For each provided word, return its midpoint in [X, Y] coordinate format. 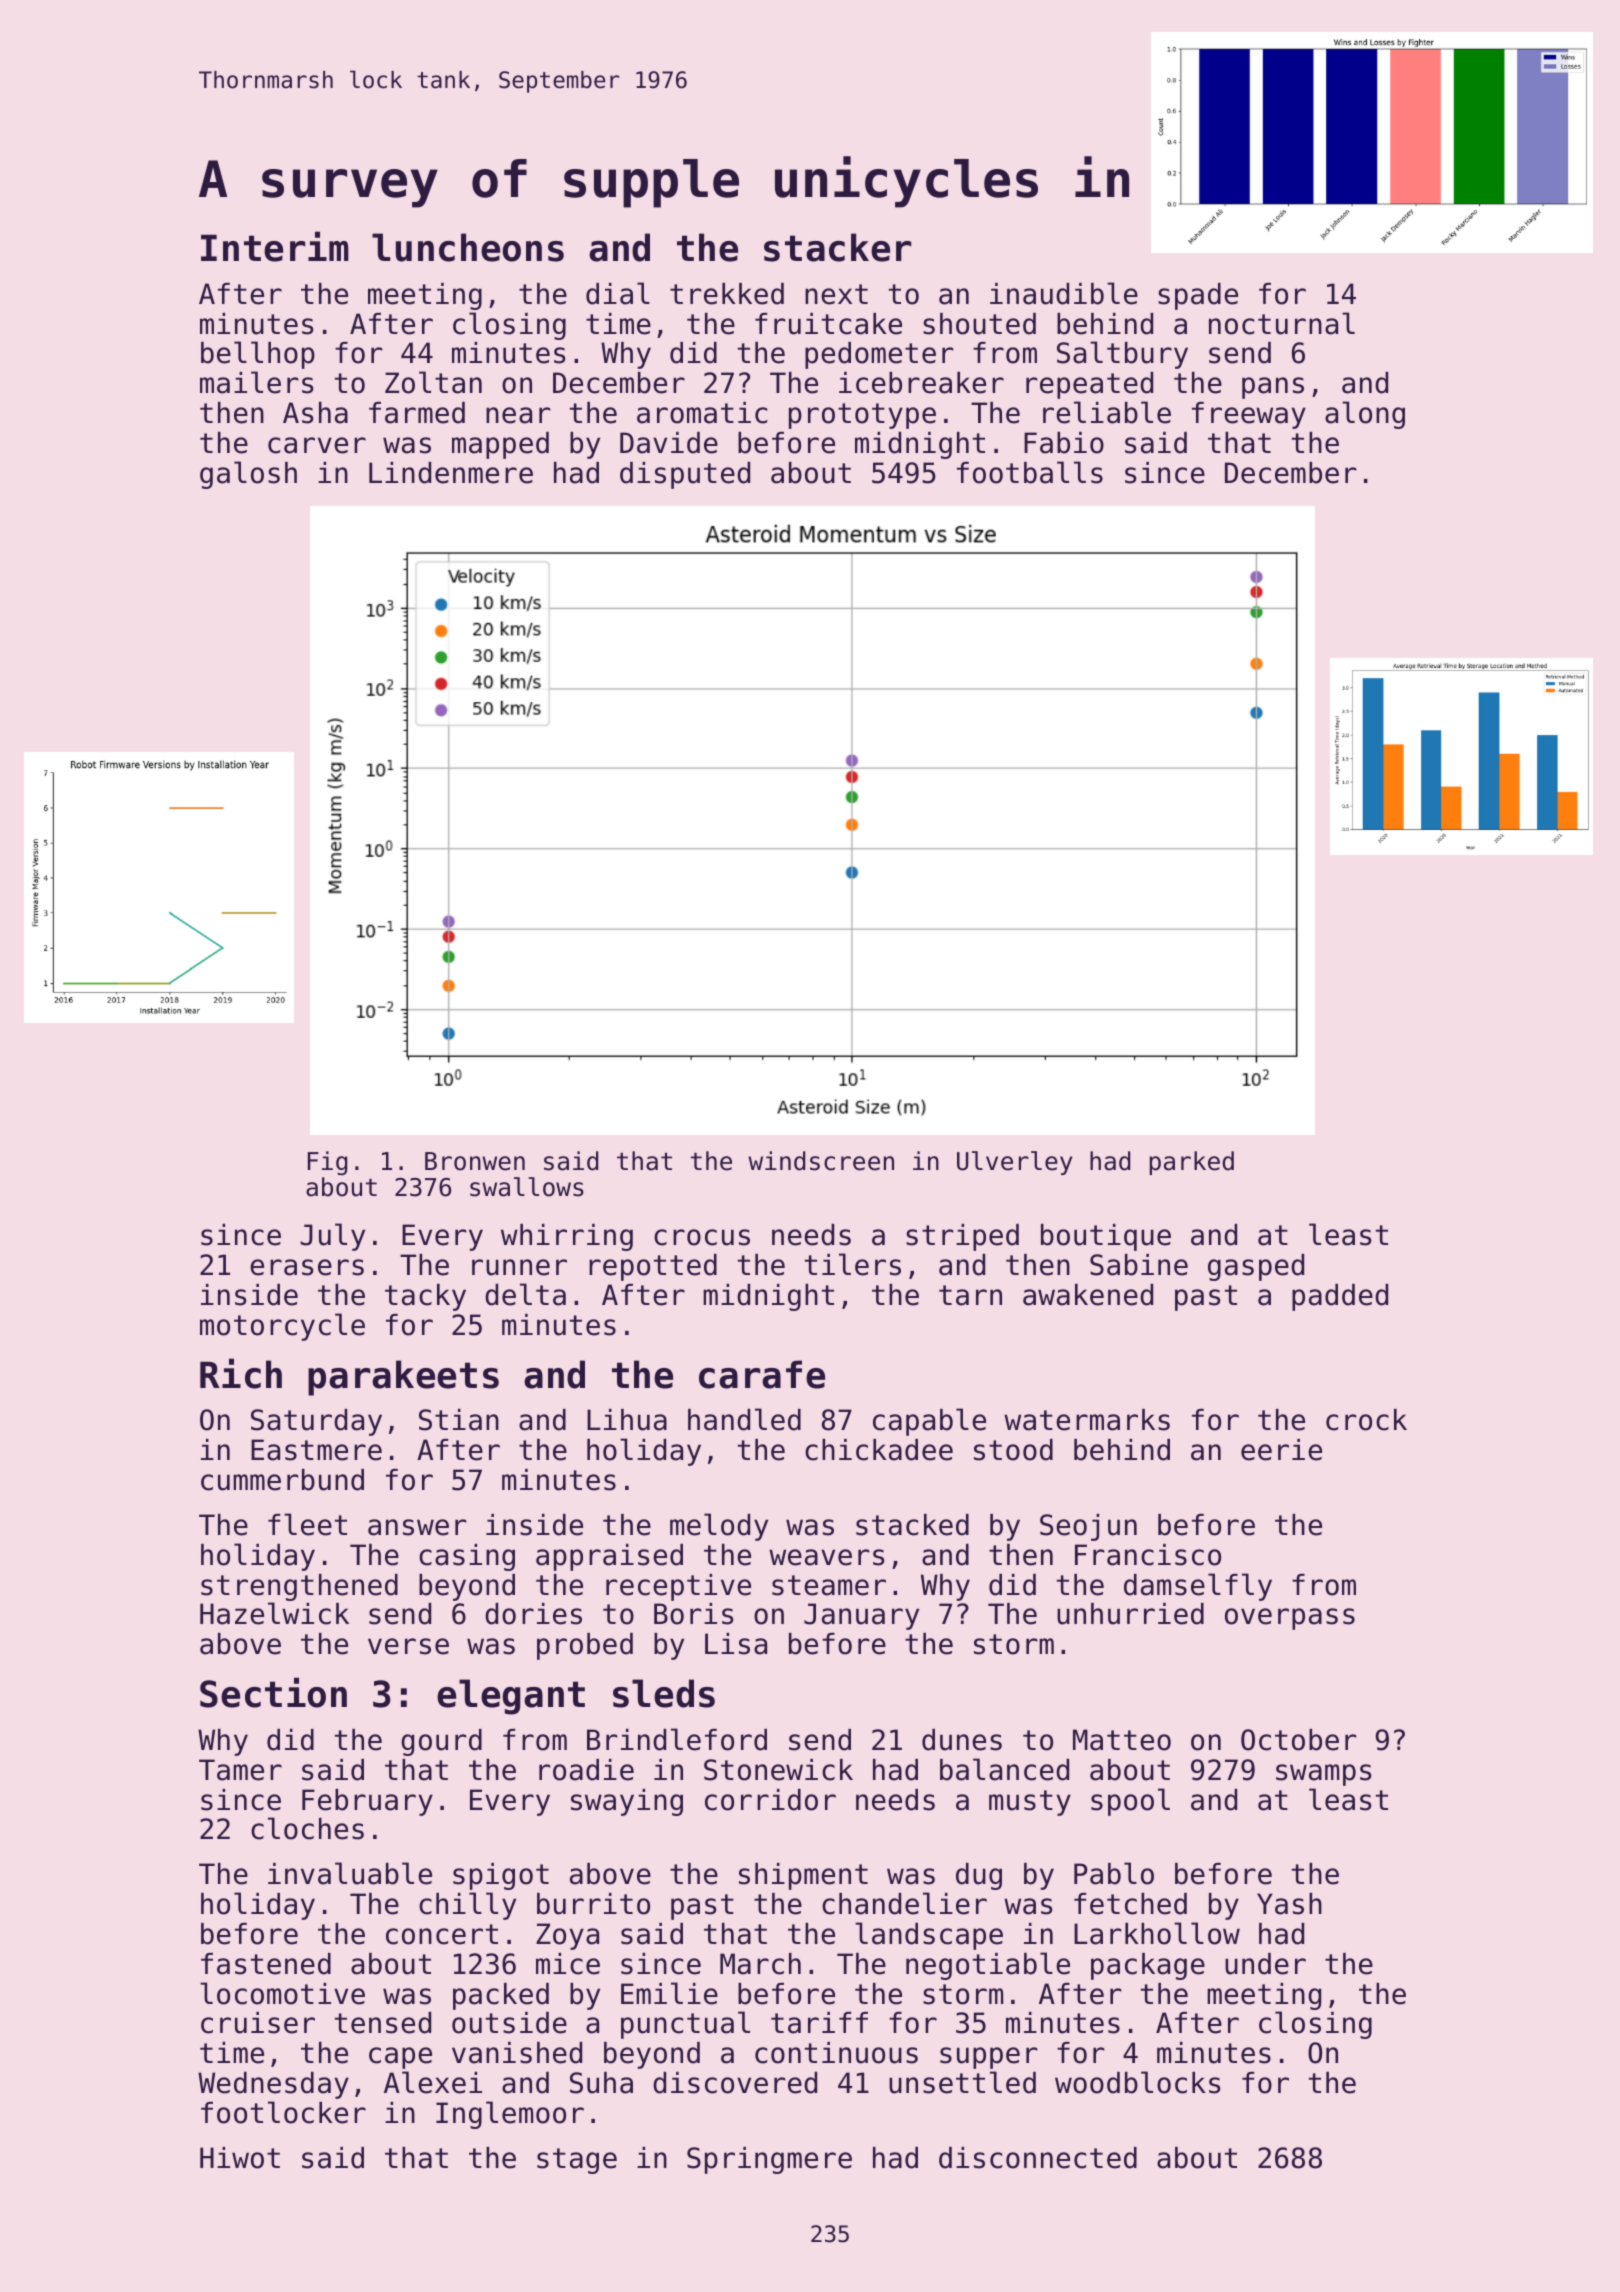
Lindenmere [451, 473]
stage [577, 2161]
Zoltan [433, 382]
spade [1198, 296]
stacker [837, 247]
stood [1013, 1450]
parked [1192, 1163]
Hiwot [240, 2158]
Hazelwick [274, 1613]
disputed [685, 475]
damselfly [1198, 1587]
